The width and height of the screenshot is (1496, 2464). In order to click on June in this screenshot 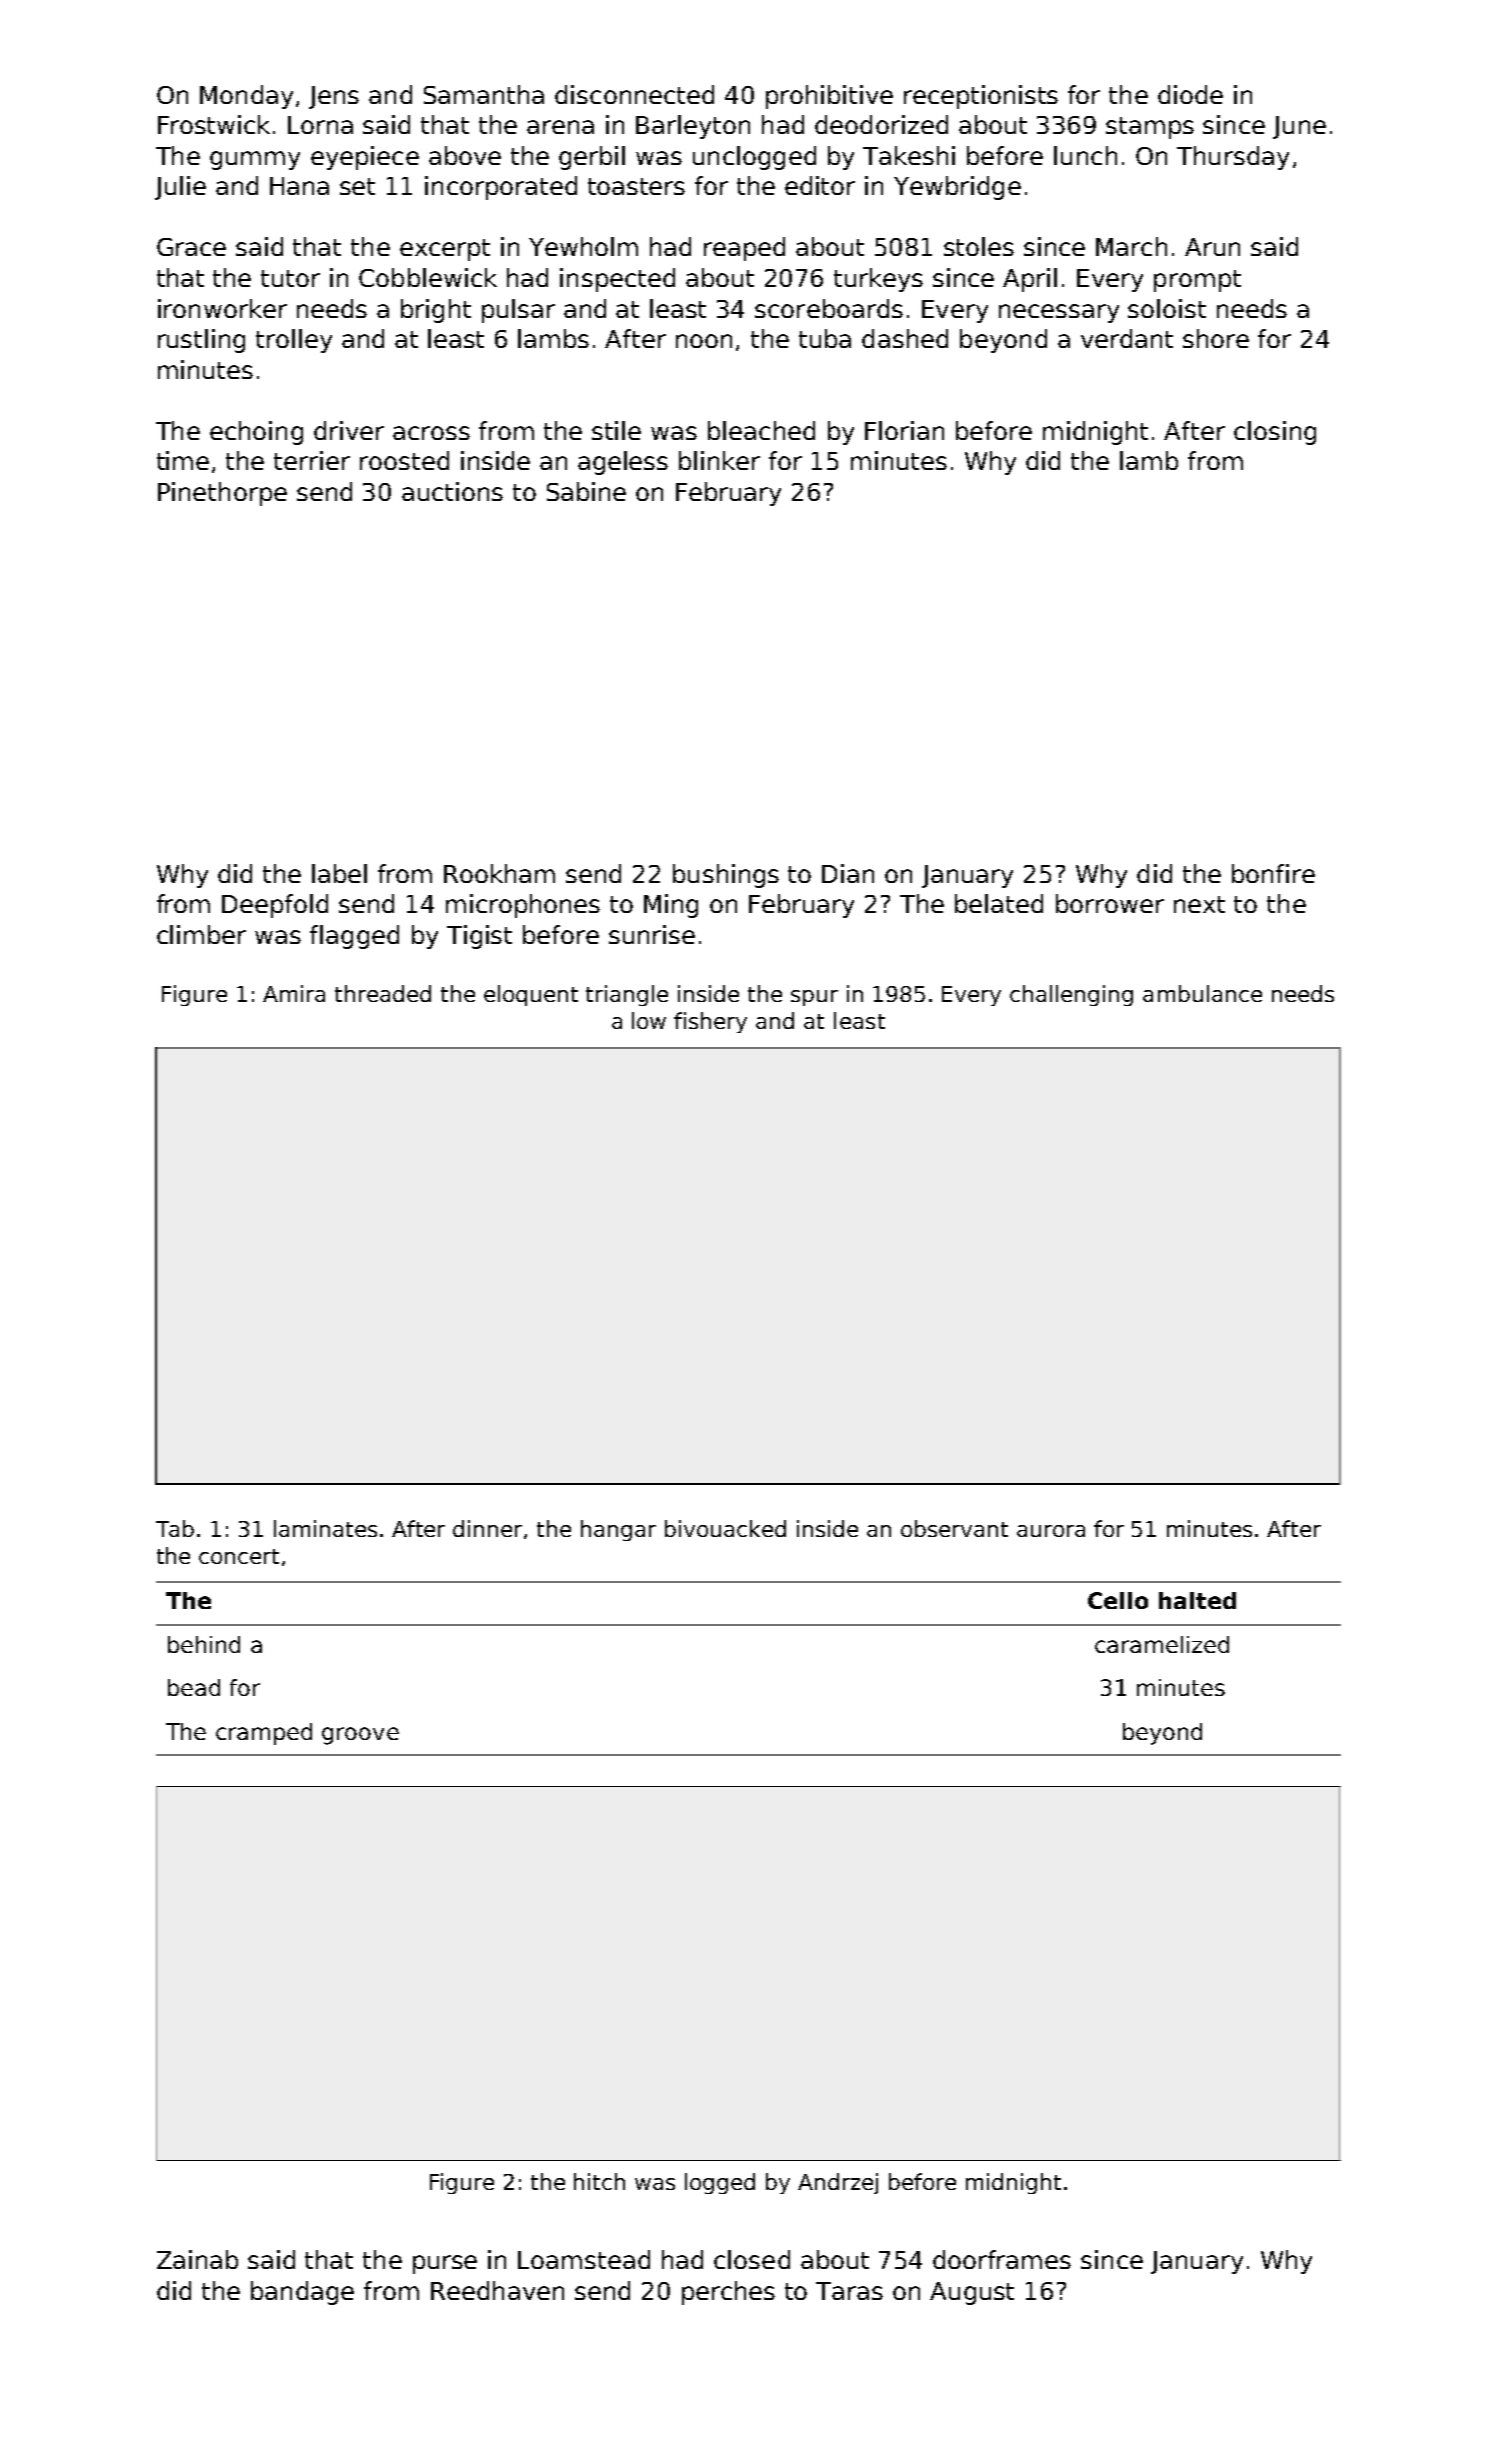, I will do `click(1299, 127)`.
